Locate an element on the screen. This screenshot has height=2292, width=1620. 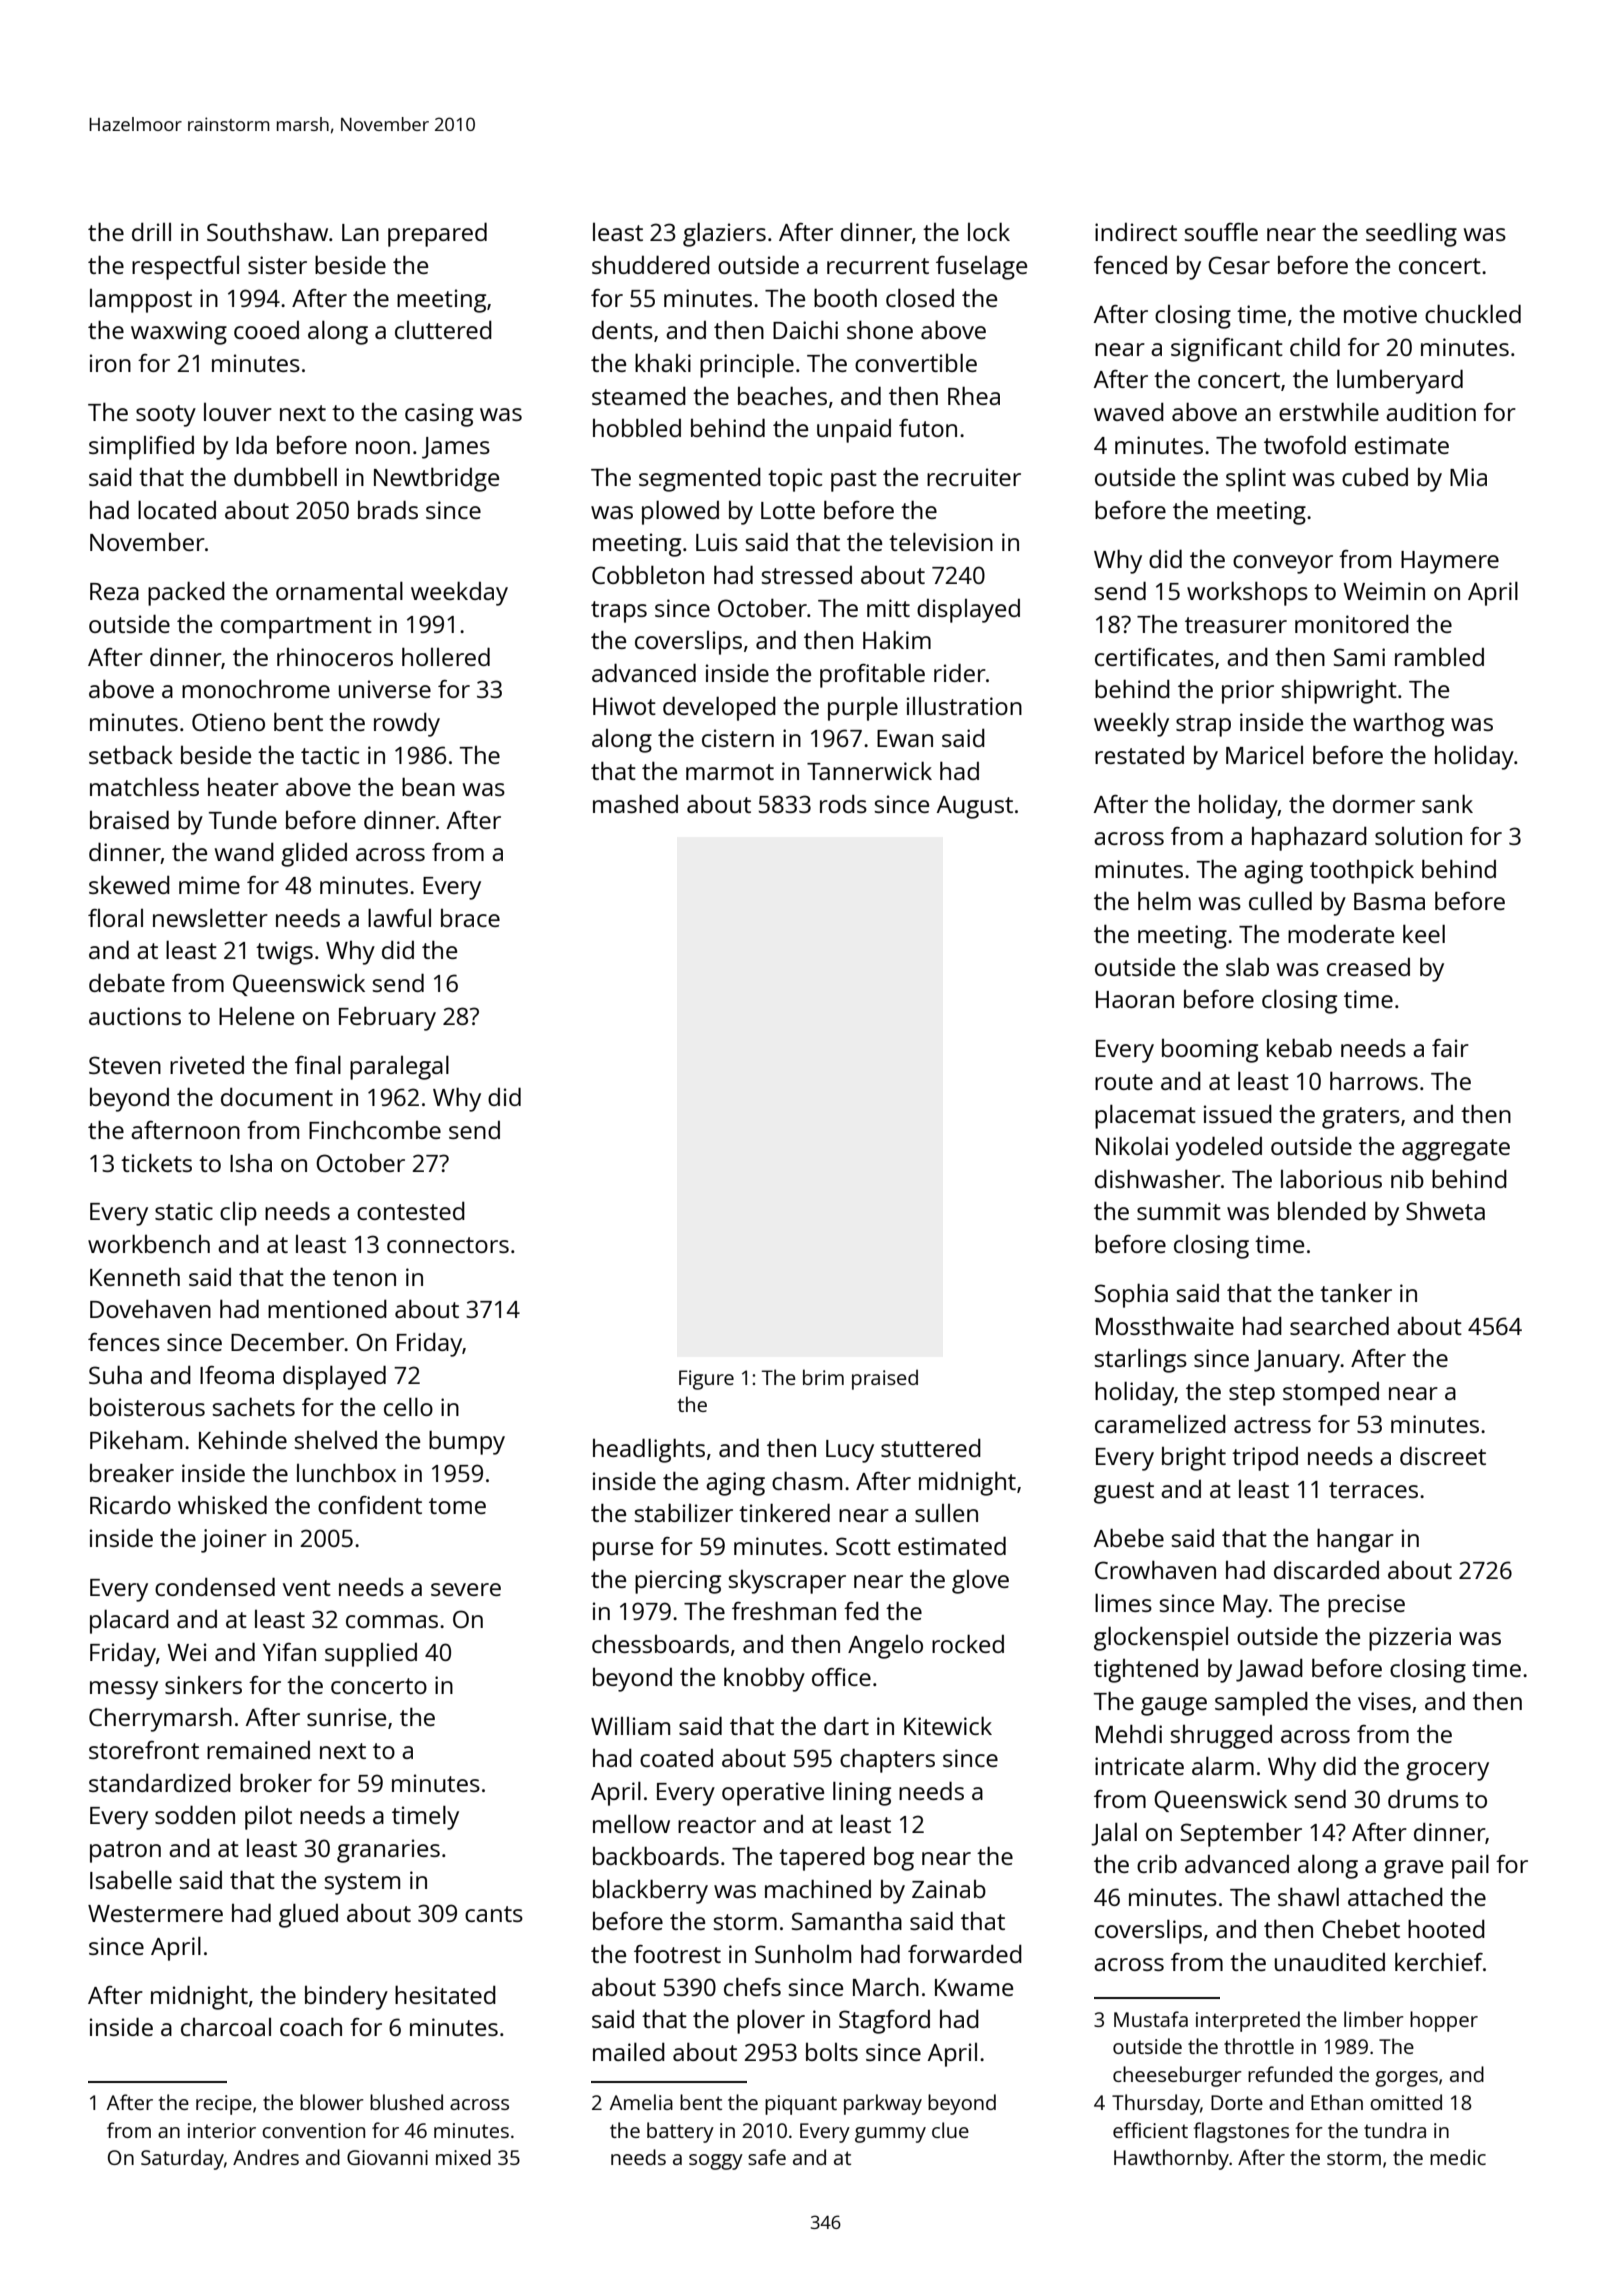
closed is located at coordinates (920, 297).
